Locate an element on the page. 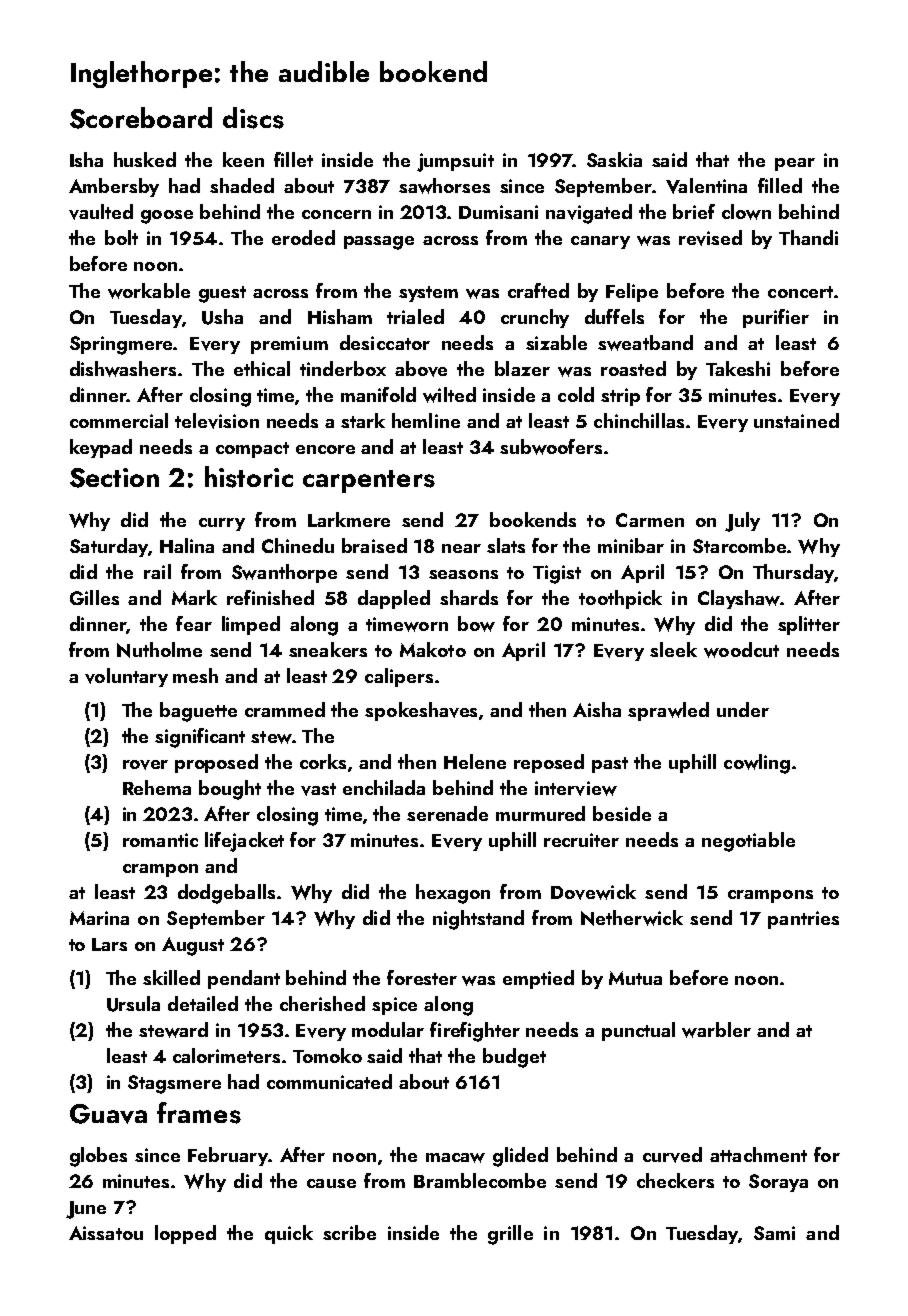 Image resolution: width=908 pixels, height=1316 pixels. dappled is located at coordinates (394, 599).
